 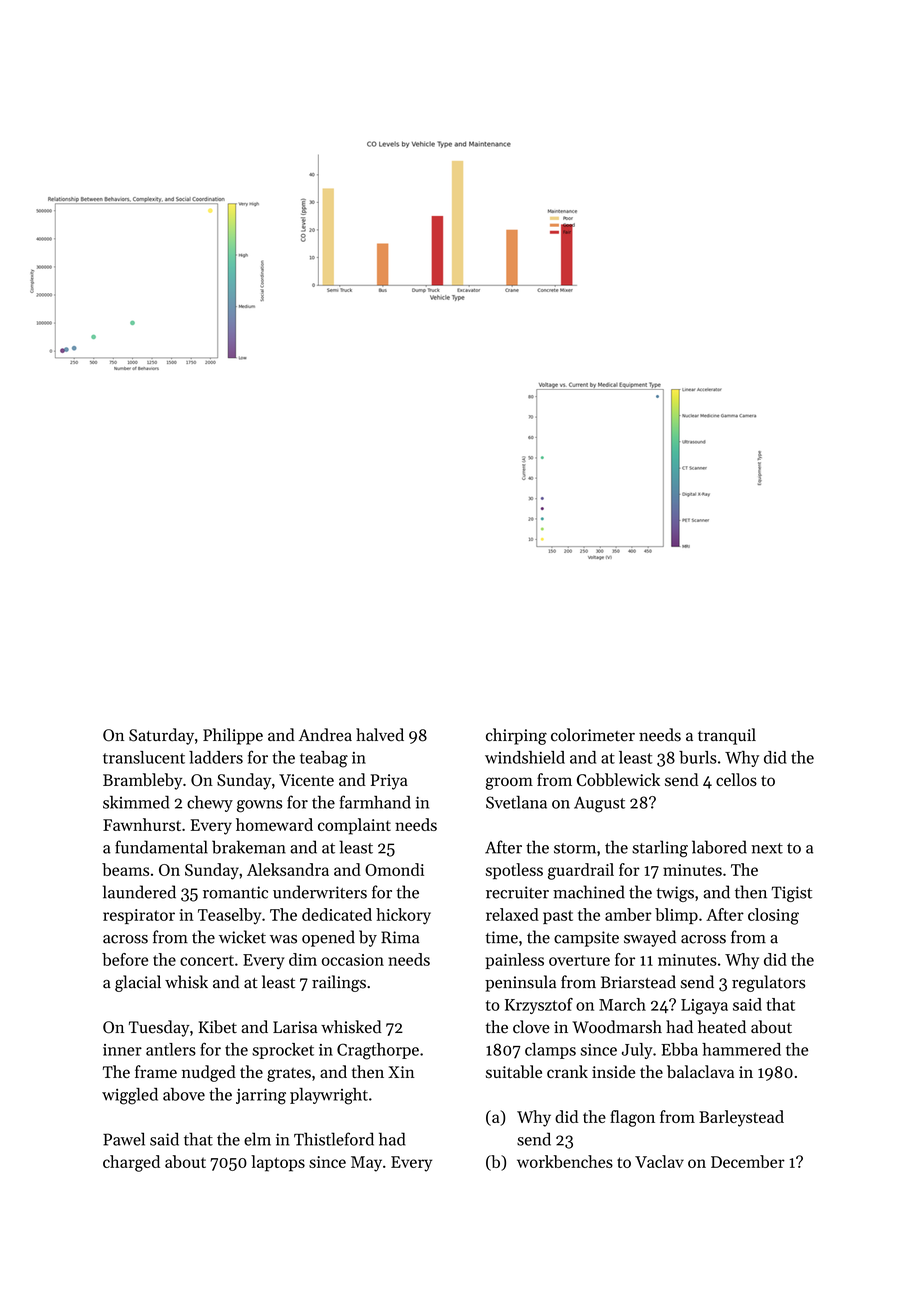 I want to click on romantic, so click(x=235, y=892).
